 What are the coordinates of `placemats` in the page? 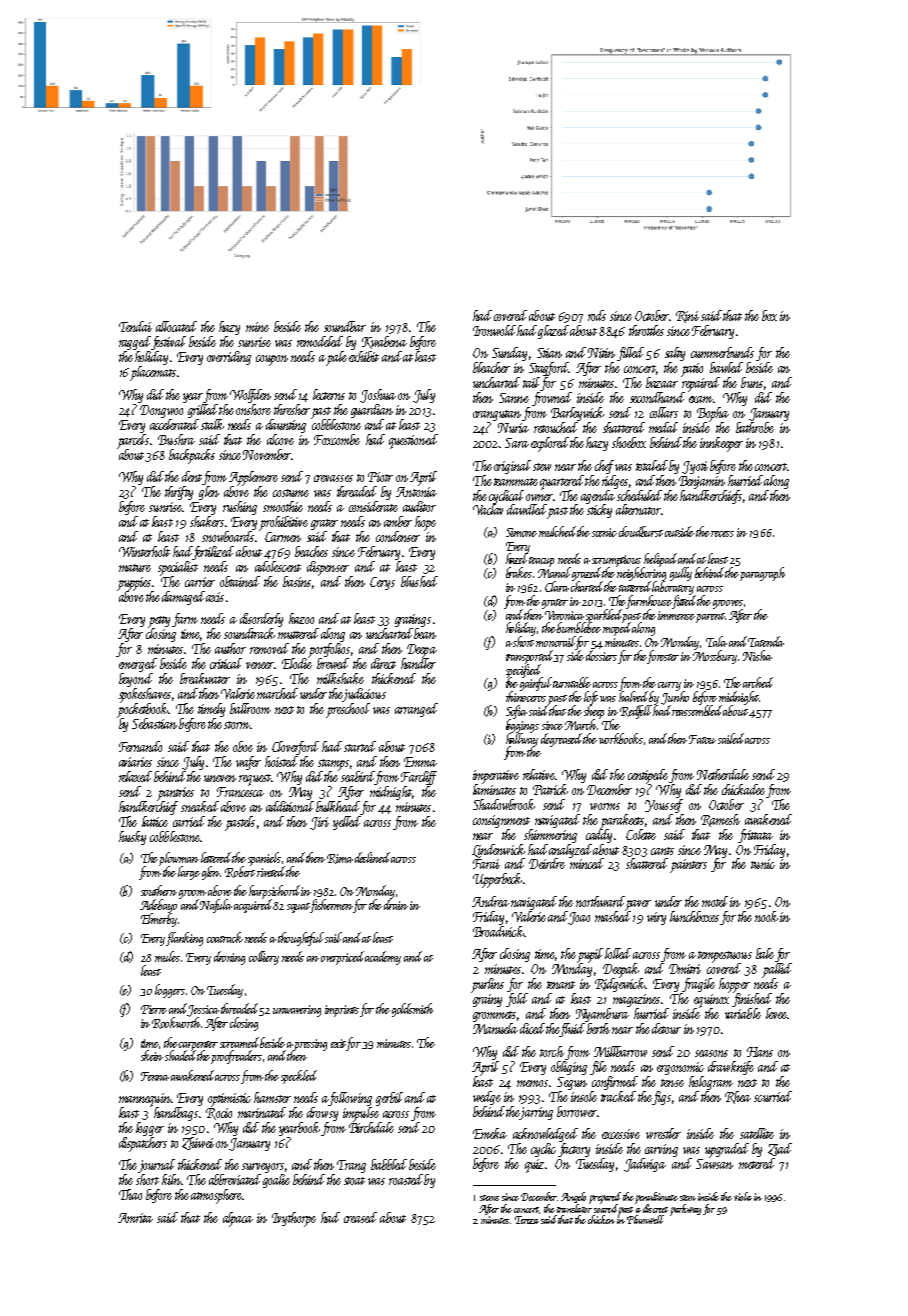 It's located at (153, 373).
